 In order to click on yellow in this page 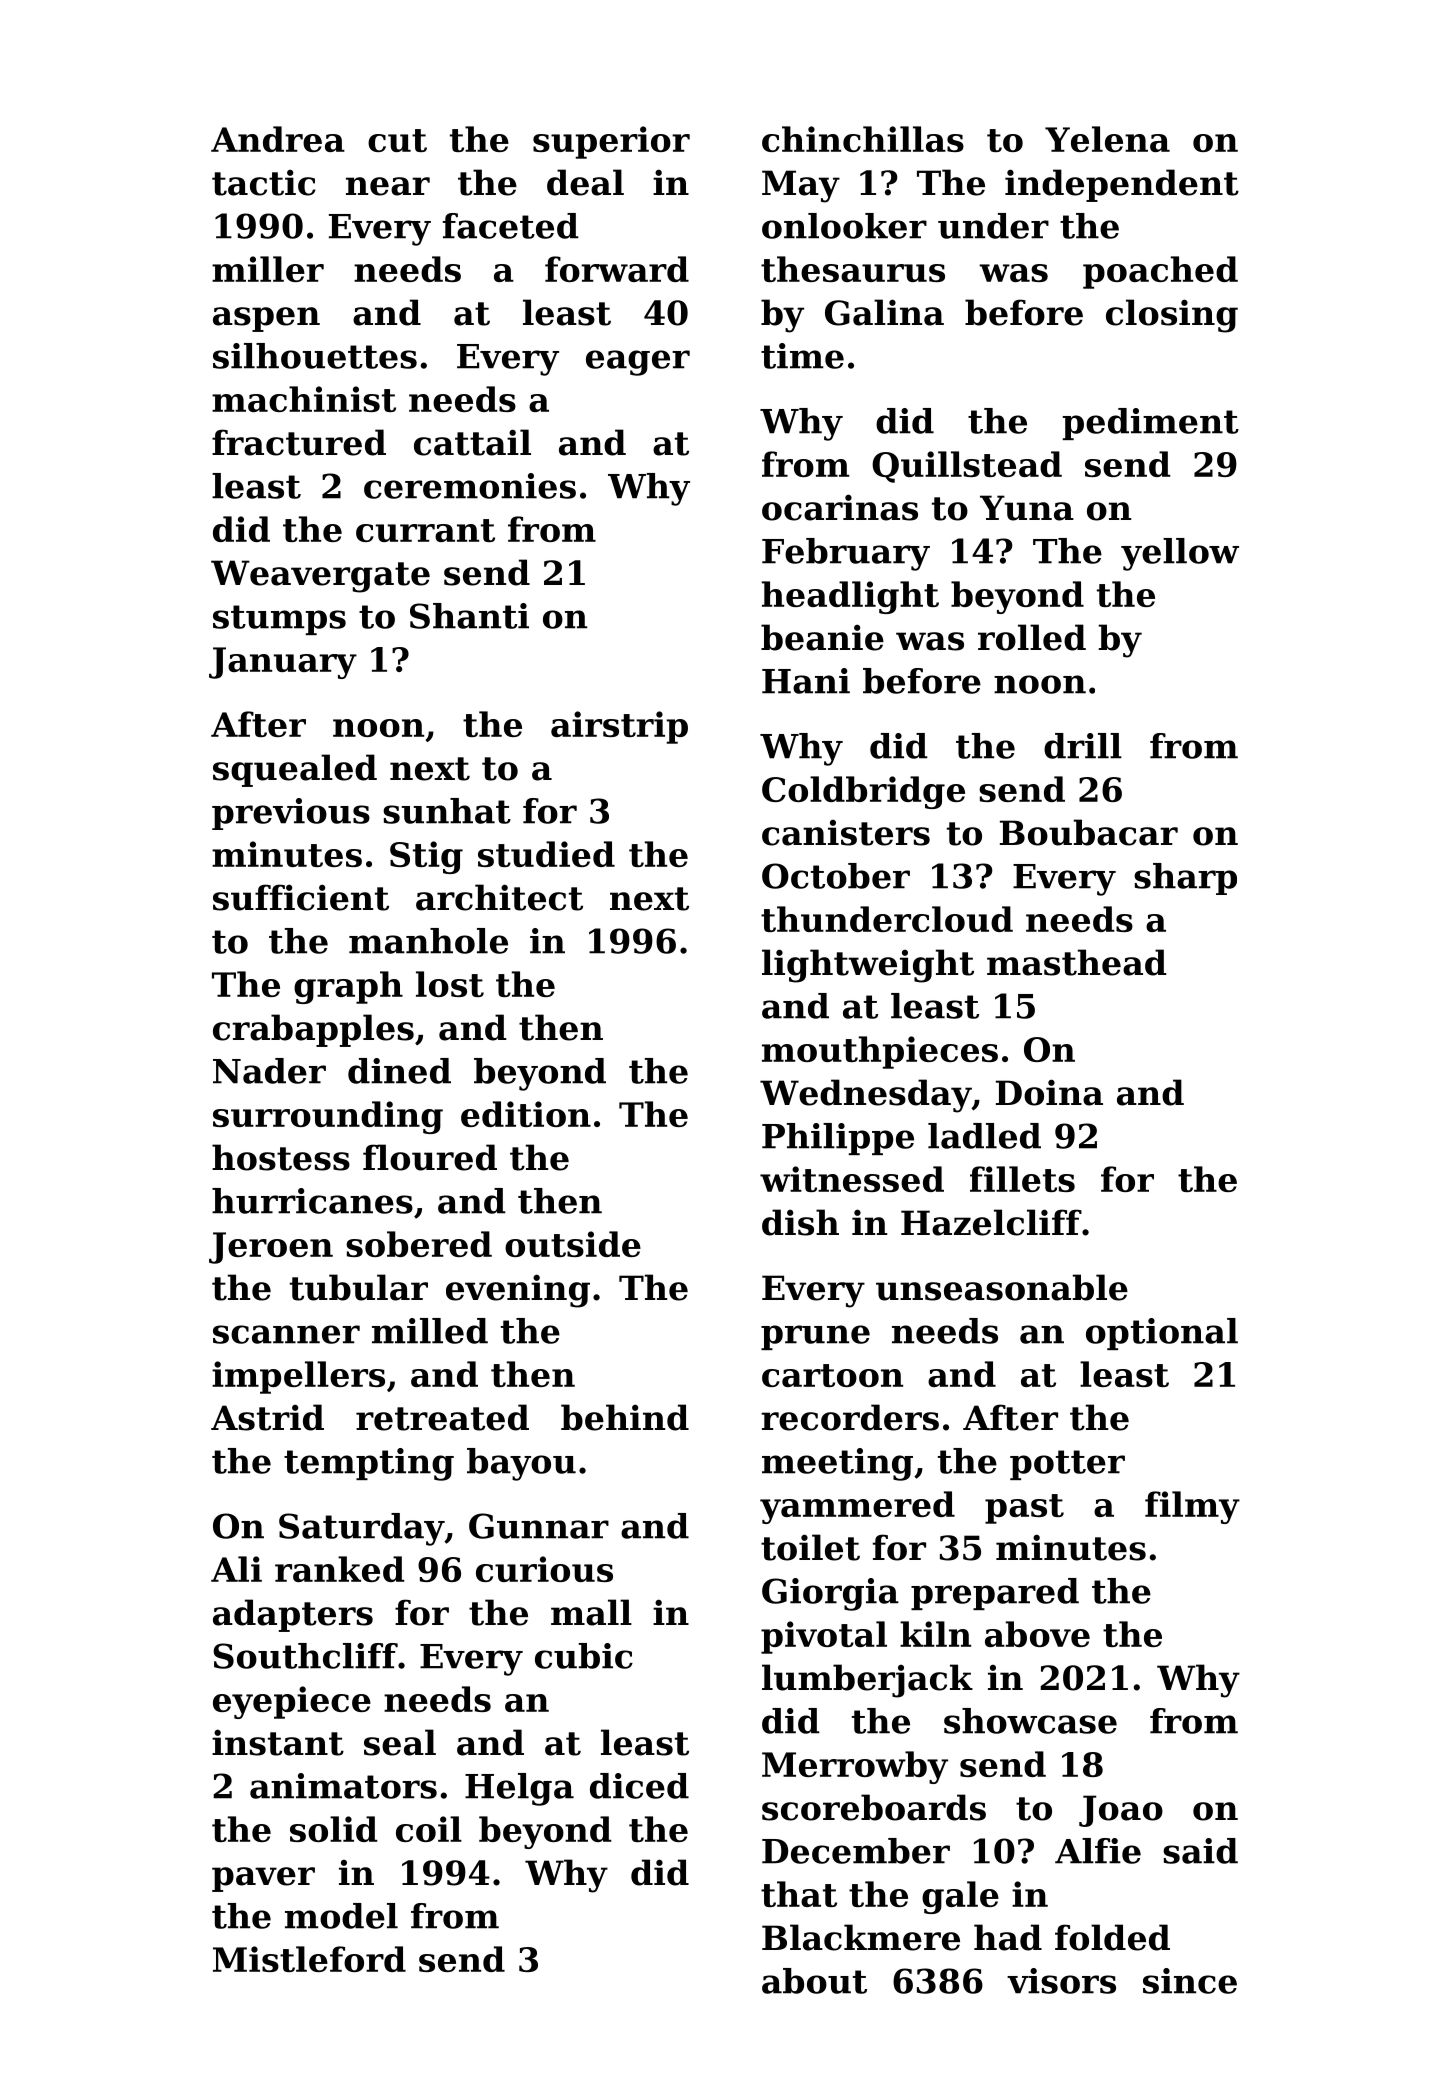, I will do `click(1180, 554)`.
